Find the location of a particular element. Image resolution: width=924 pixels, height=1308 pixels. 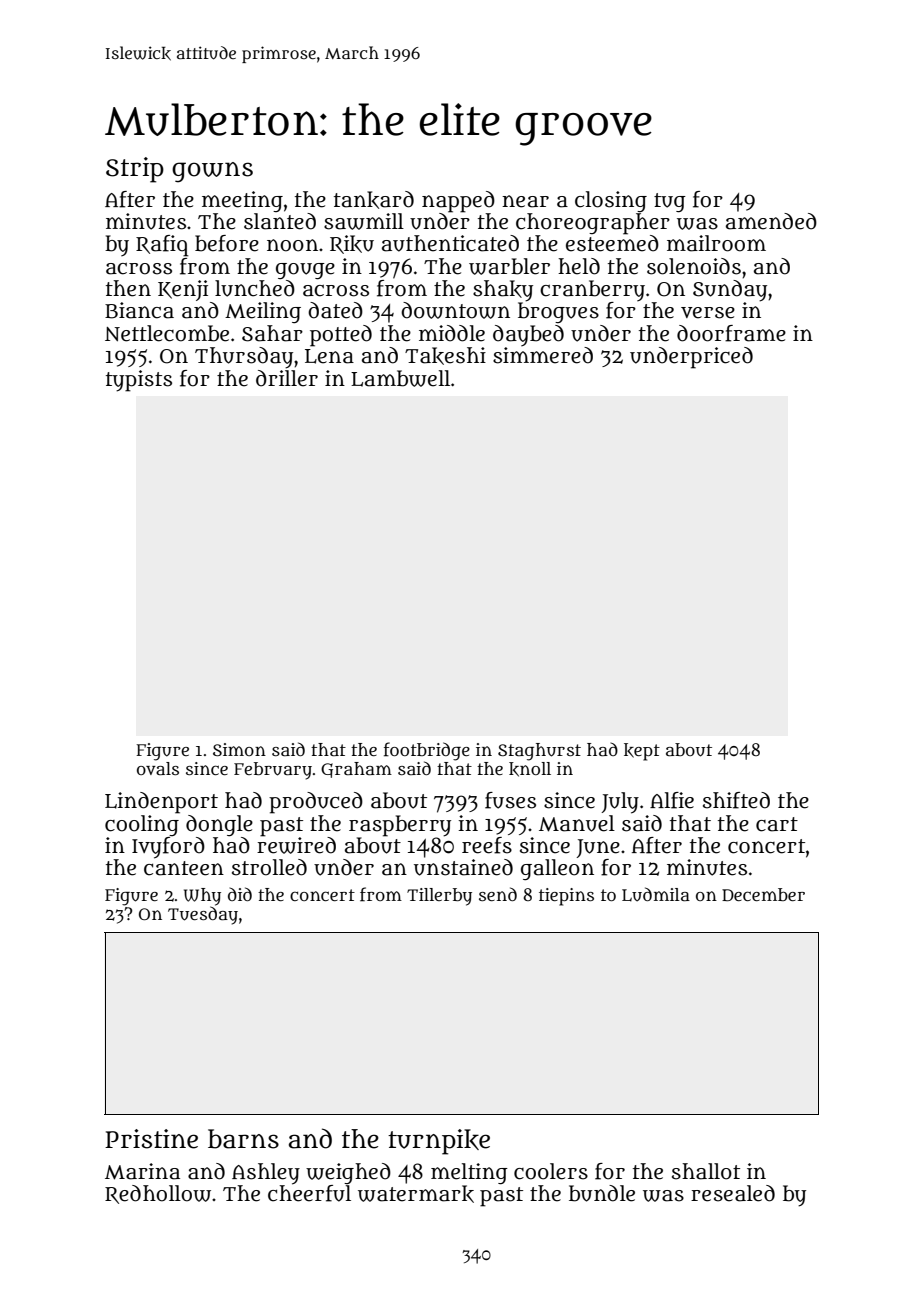

closing is located at coordinates (611, 201).
